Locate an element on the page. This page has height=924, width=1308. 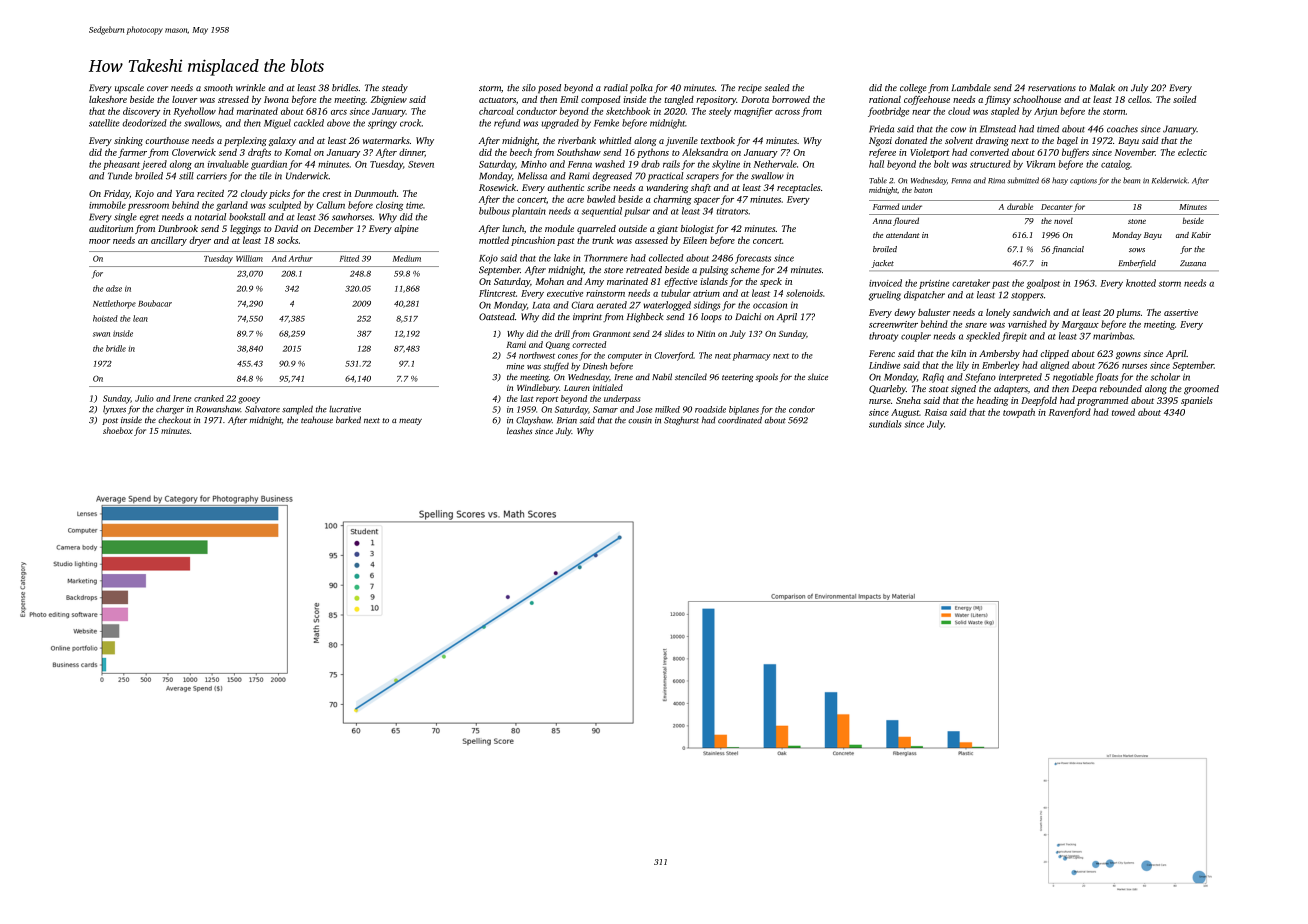
adze is located at coordinates (114, 288).
